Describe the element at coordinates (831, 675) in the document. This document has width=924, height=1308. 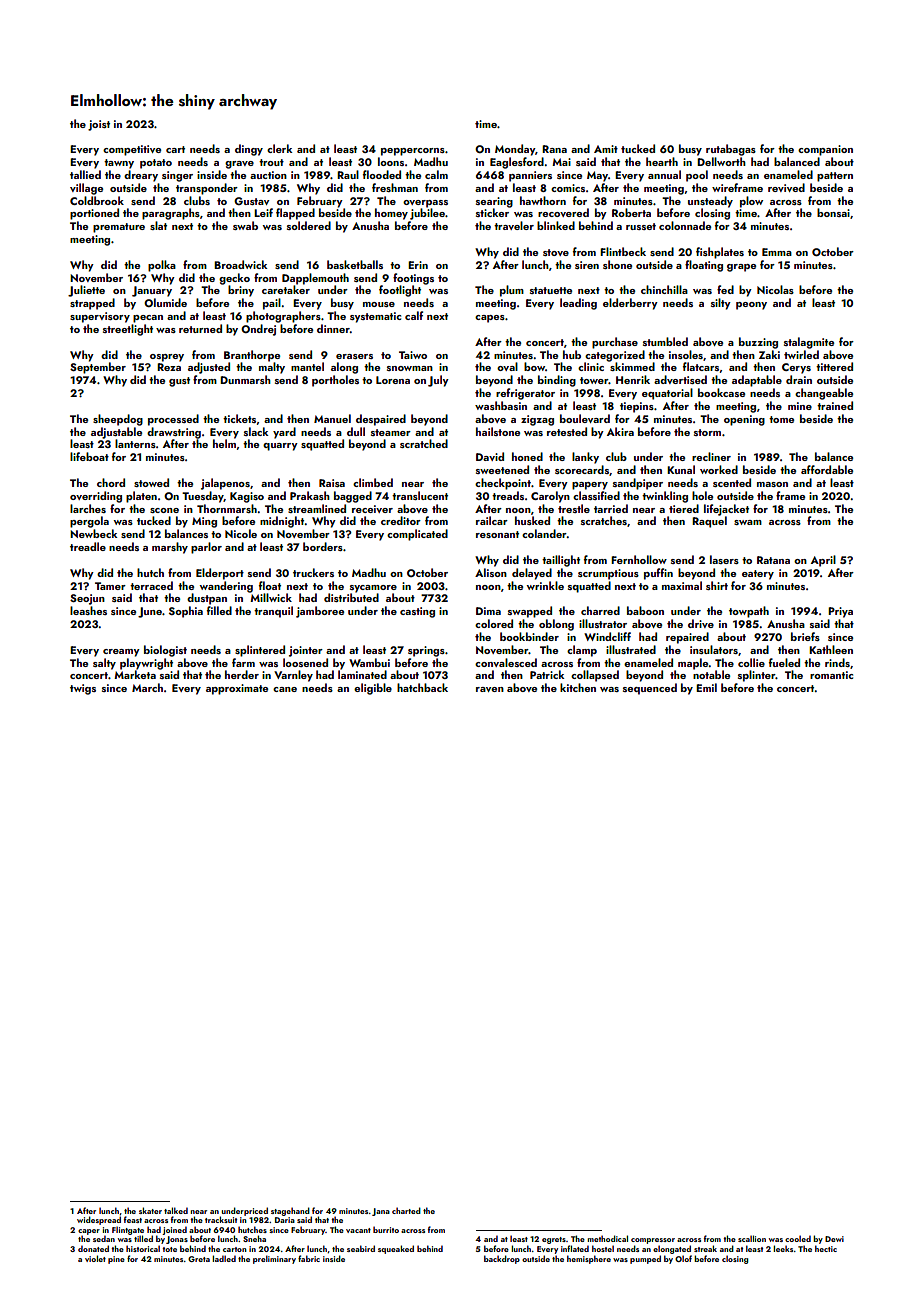
I see `romantic` at that location.
